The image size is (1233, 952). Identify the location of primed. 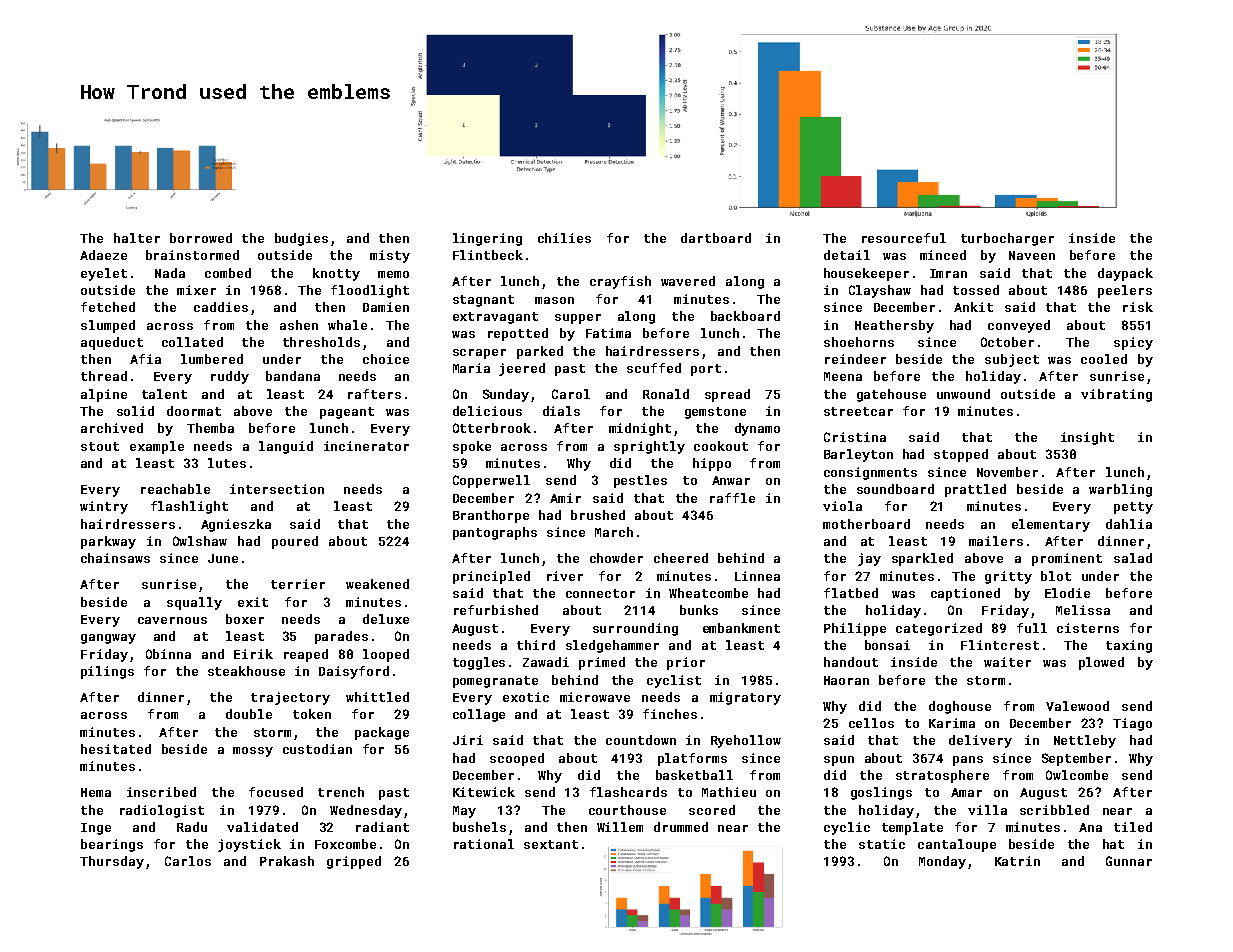
(602, 663).
